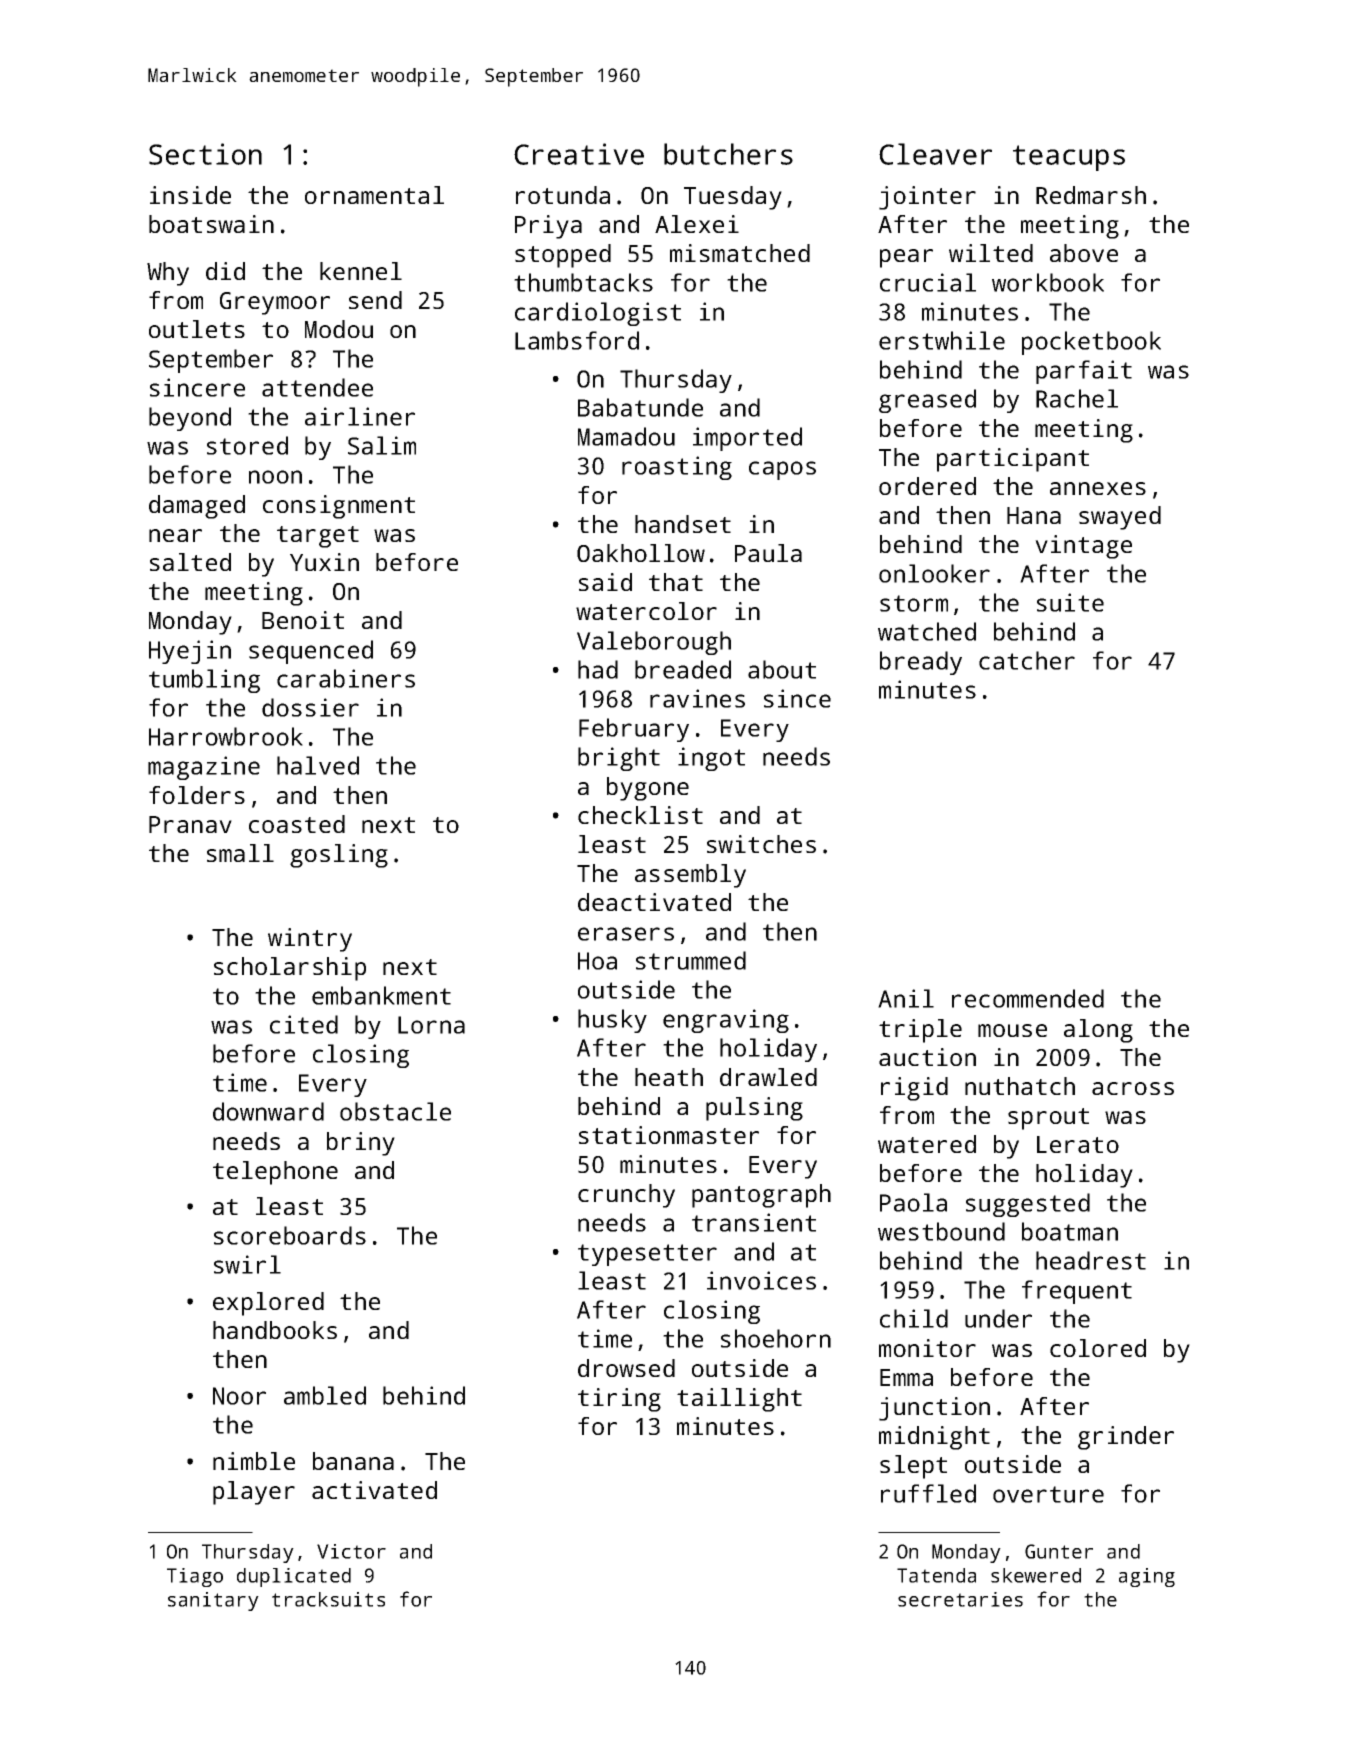 The height and width of the image is (1743, 1347). I want to click on catcher, so click(1027, 660).
